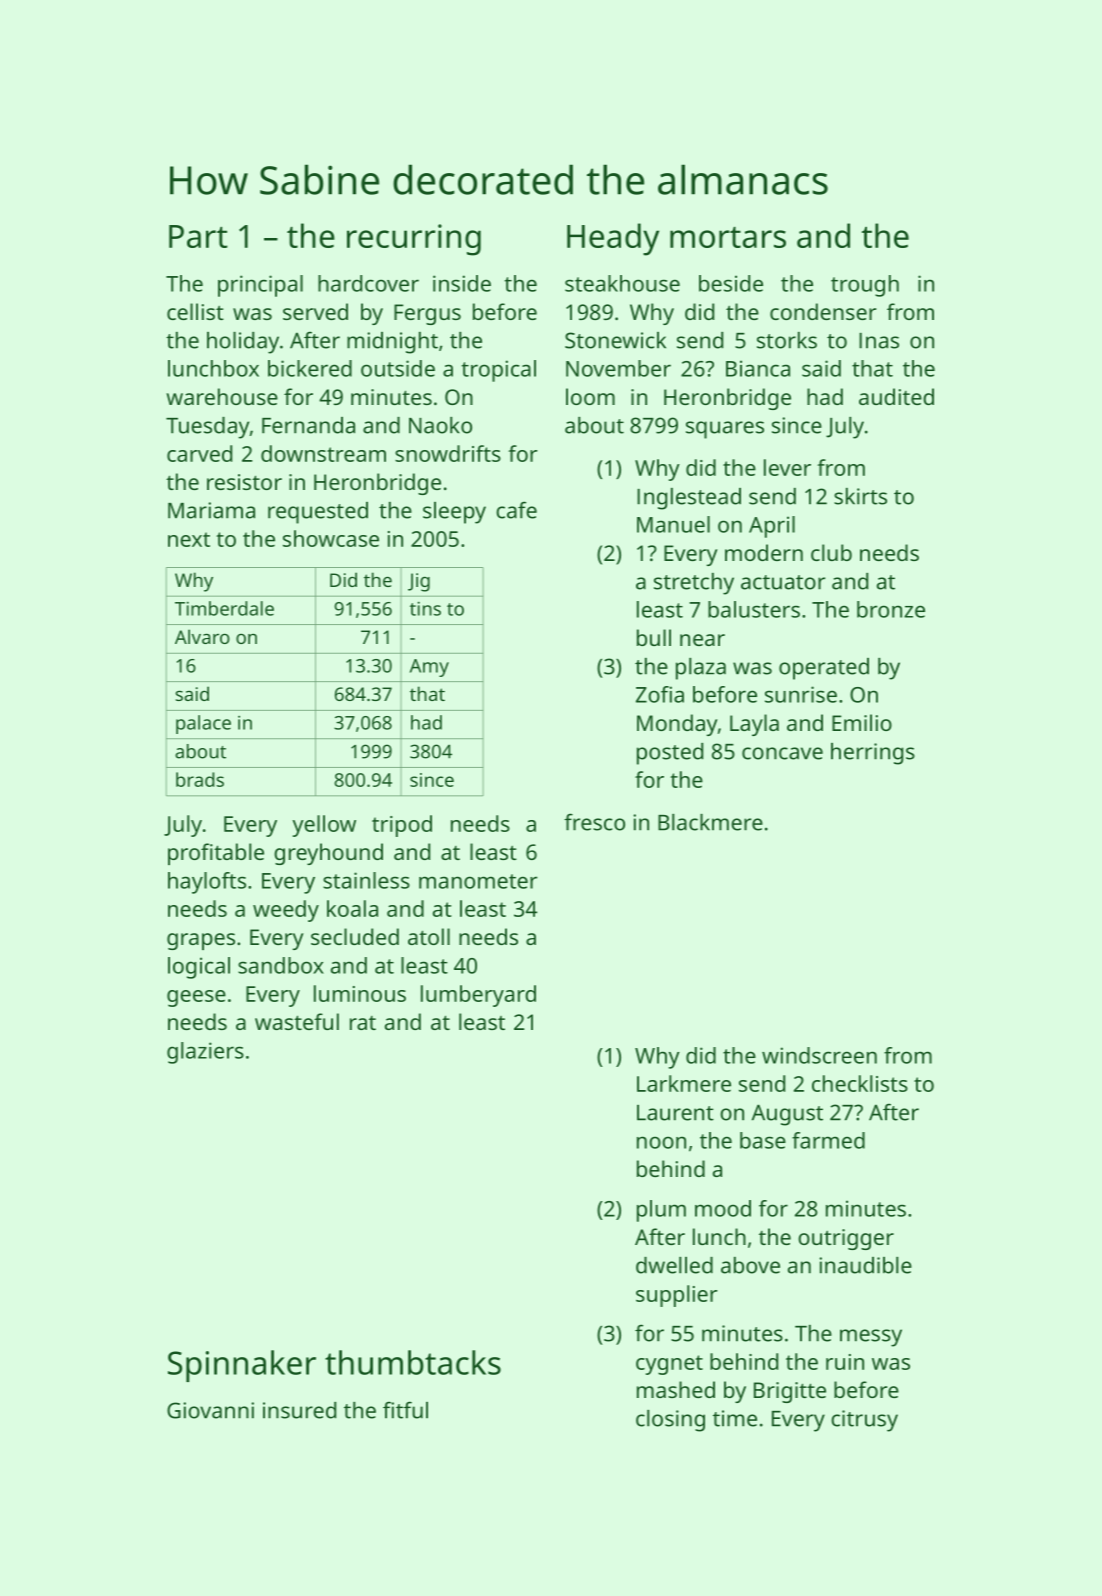 Image resolution: width=1102 pixels, height=1596 pixels. I want to click on resistor, so click(244, 482).
